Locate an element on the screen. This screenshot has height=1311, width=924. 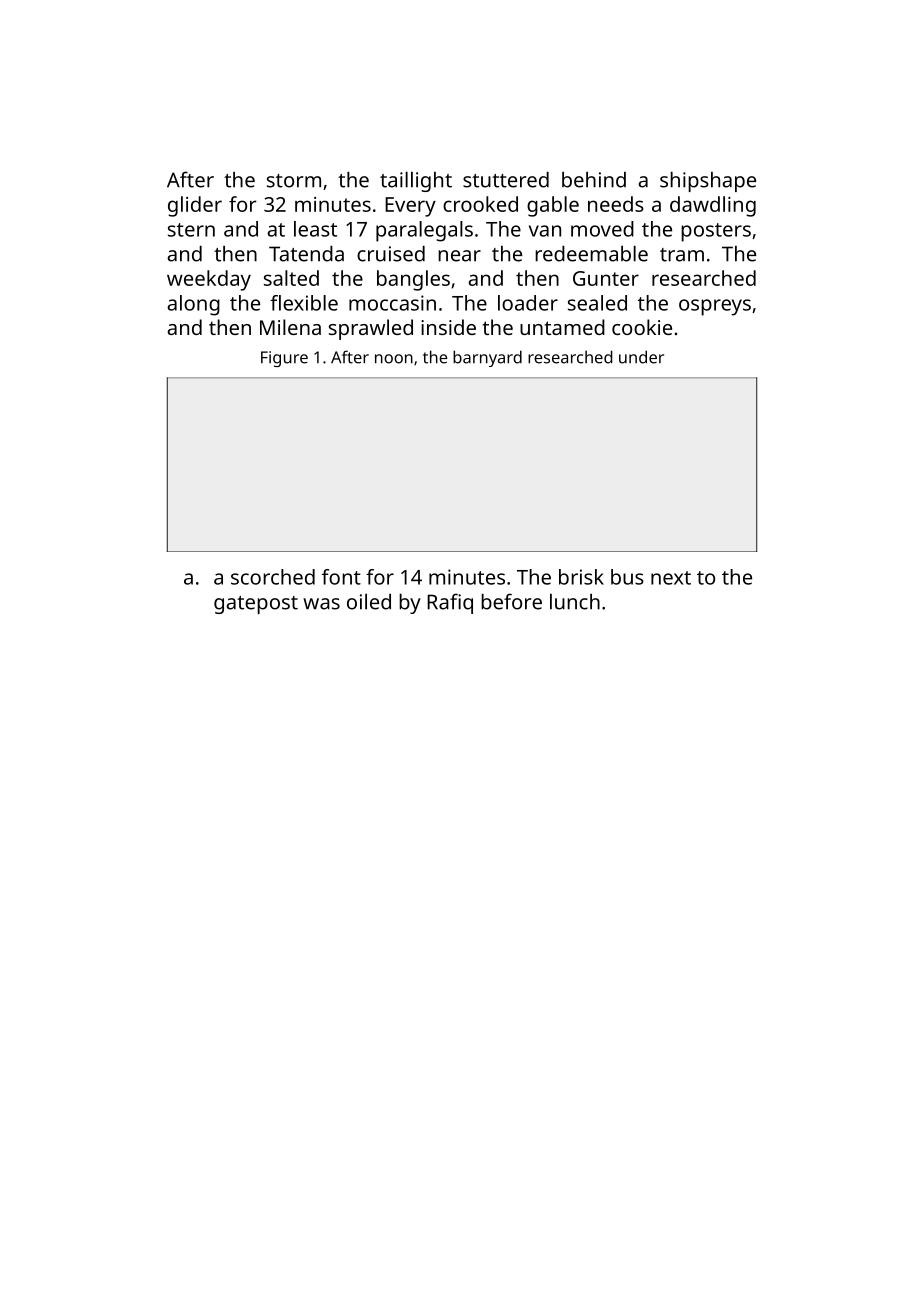
brisk is located at coordinates (581, 577).
